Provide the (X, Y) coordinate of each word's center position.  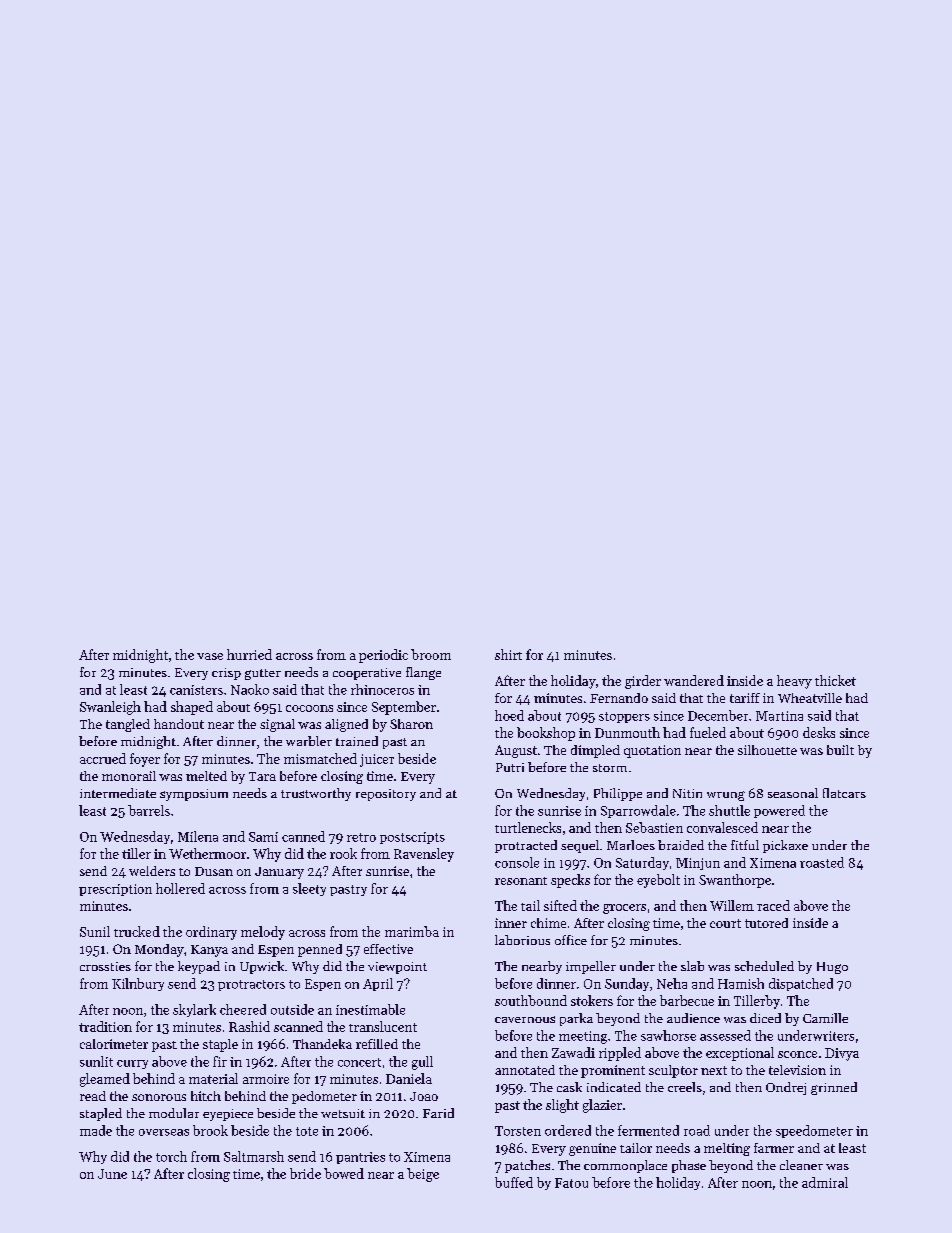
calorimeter (114, 1044)
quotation (652, 751)
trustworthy (316, 794)
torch (171, 1156)
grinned (834, 1088)
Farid (438, 1113)
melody (263, 933)
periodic (383, 656)
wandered (694, 680)
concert (359, 1062)
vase (210, 656)
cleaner (801, 1165)
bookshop (546, 734)
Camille (825, 1018)
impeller (591, 967)
